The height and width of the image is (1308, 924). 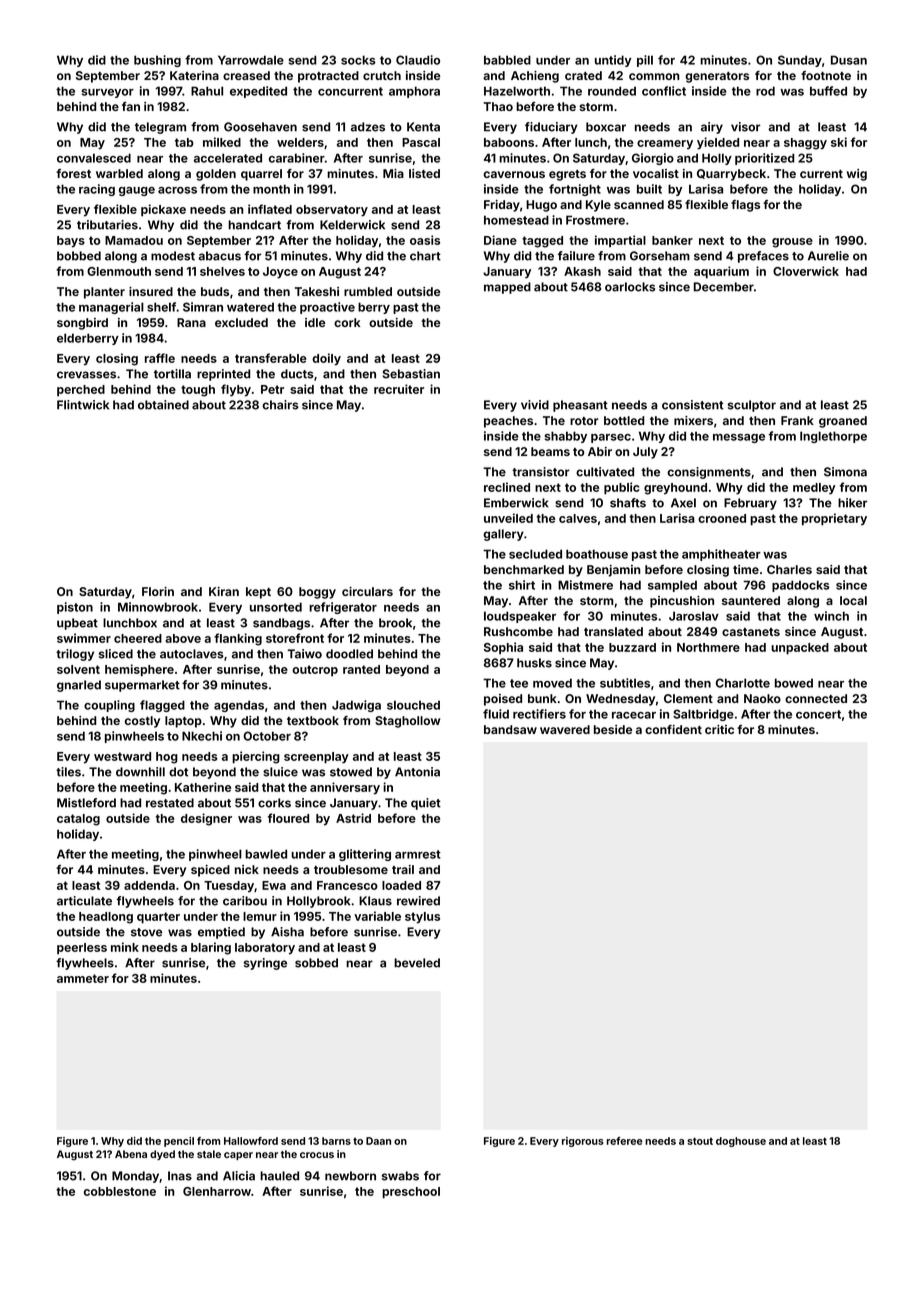 I want to click on pickaxe, so click(x=163, y=210).
